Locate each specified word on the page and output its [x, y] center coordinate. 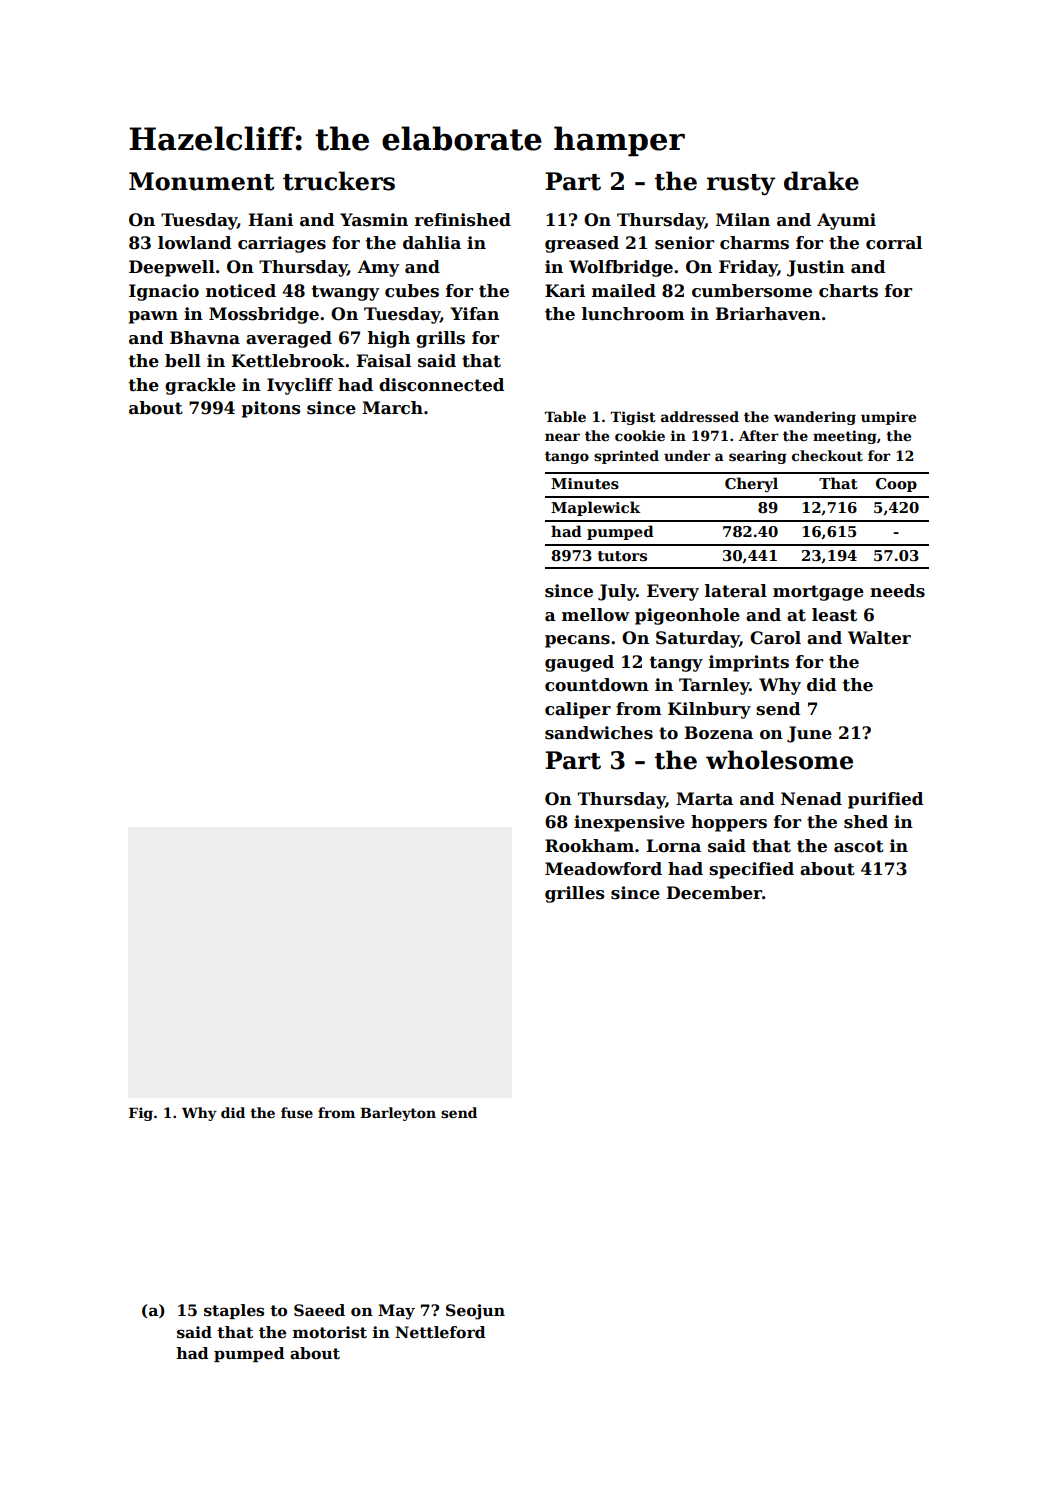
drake [821, 181]
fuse [297, 1112]
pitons [270, 409]
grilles [574, 894]
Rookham [589, 846]
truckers [339, 181]
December [714, 893]
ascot [859, 846]
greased [582, 244]
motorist [330, 1332]
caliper [578, 710]
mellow [596, 615]
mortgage [818, 593]
